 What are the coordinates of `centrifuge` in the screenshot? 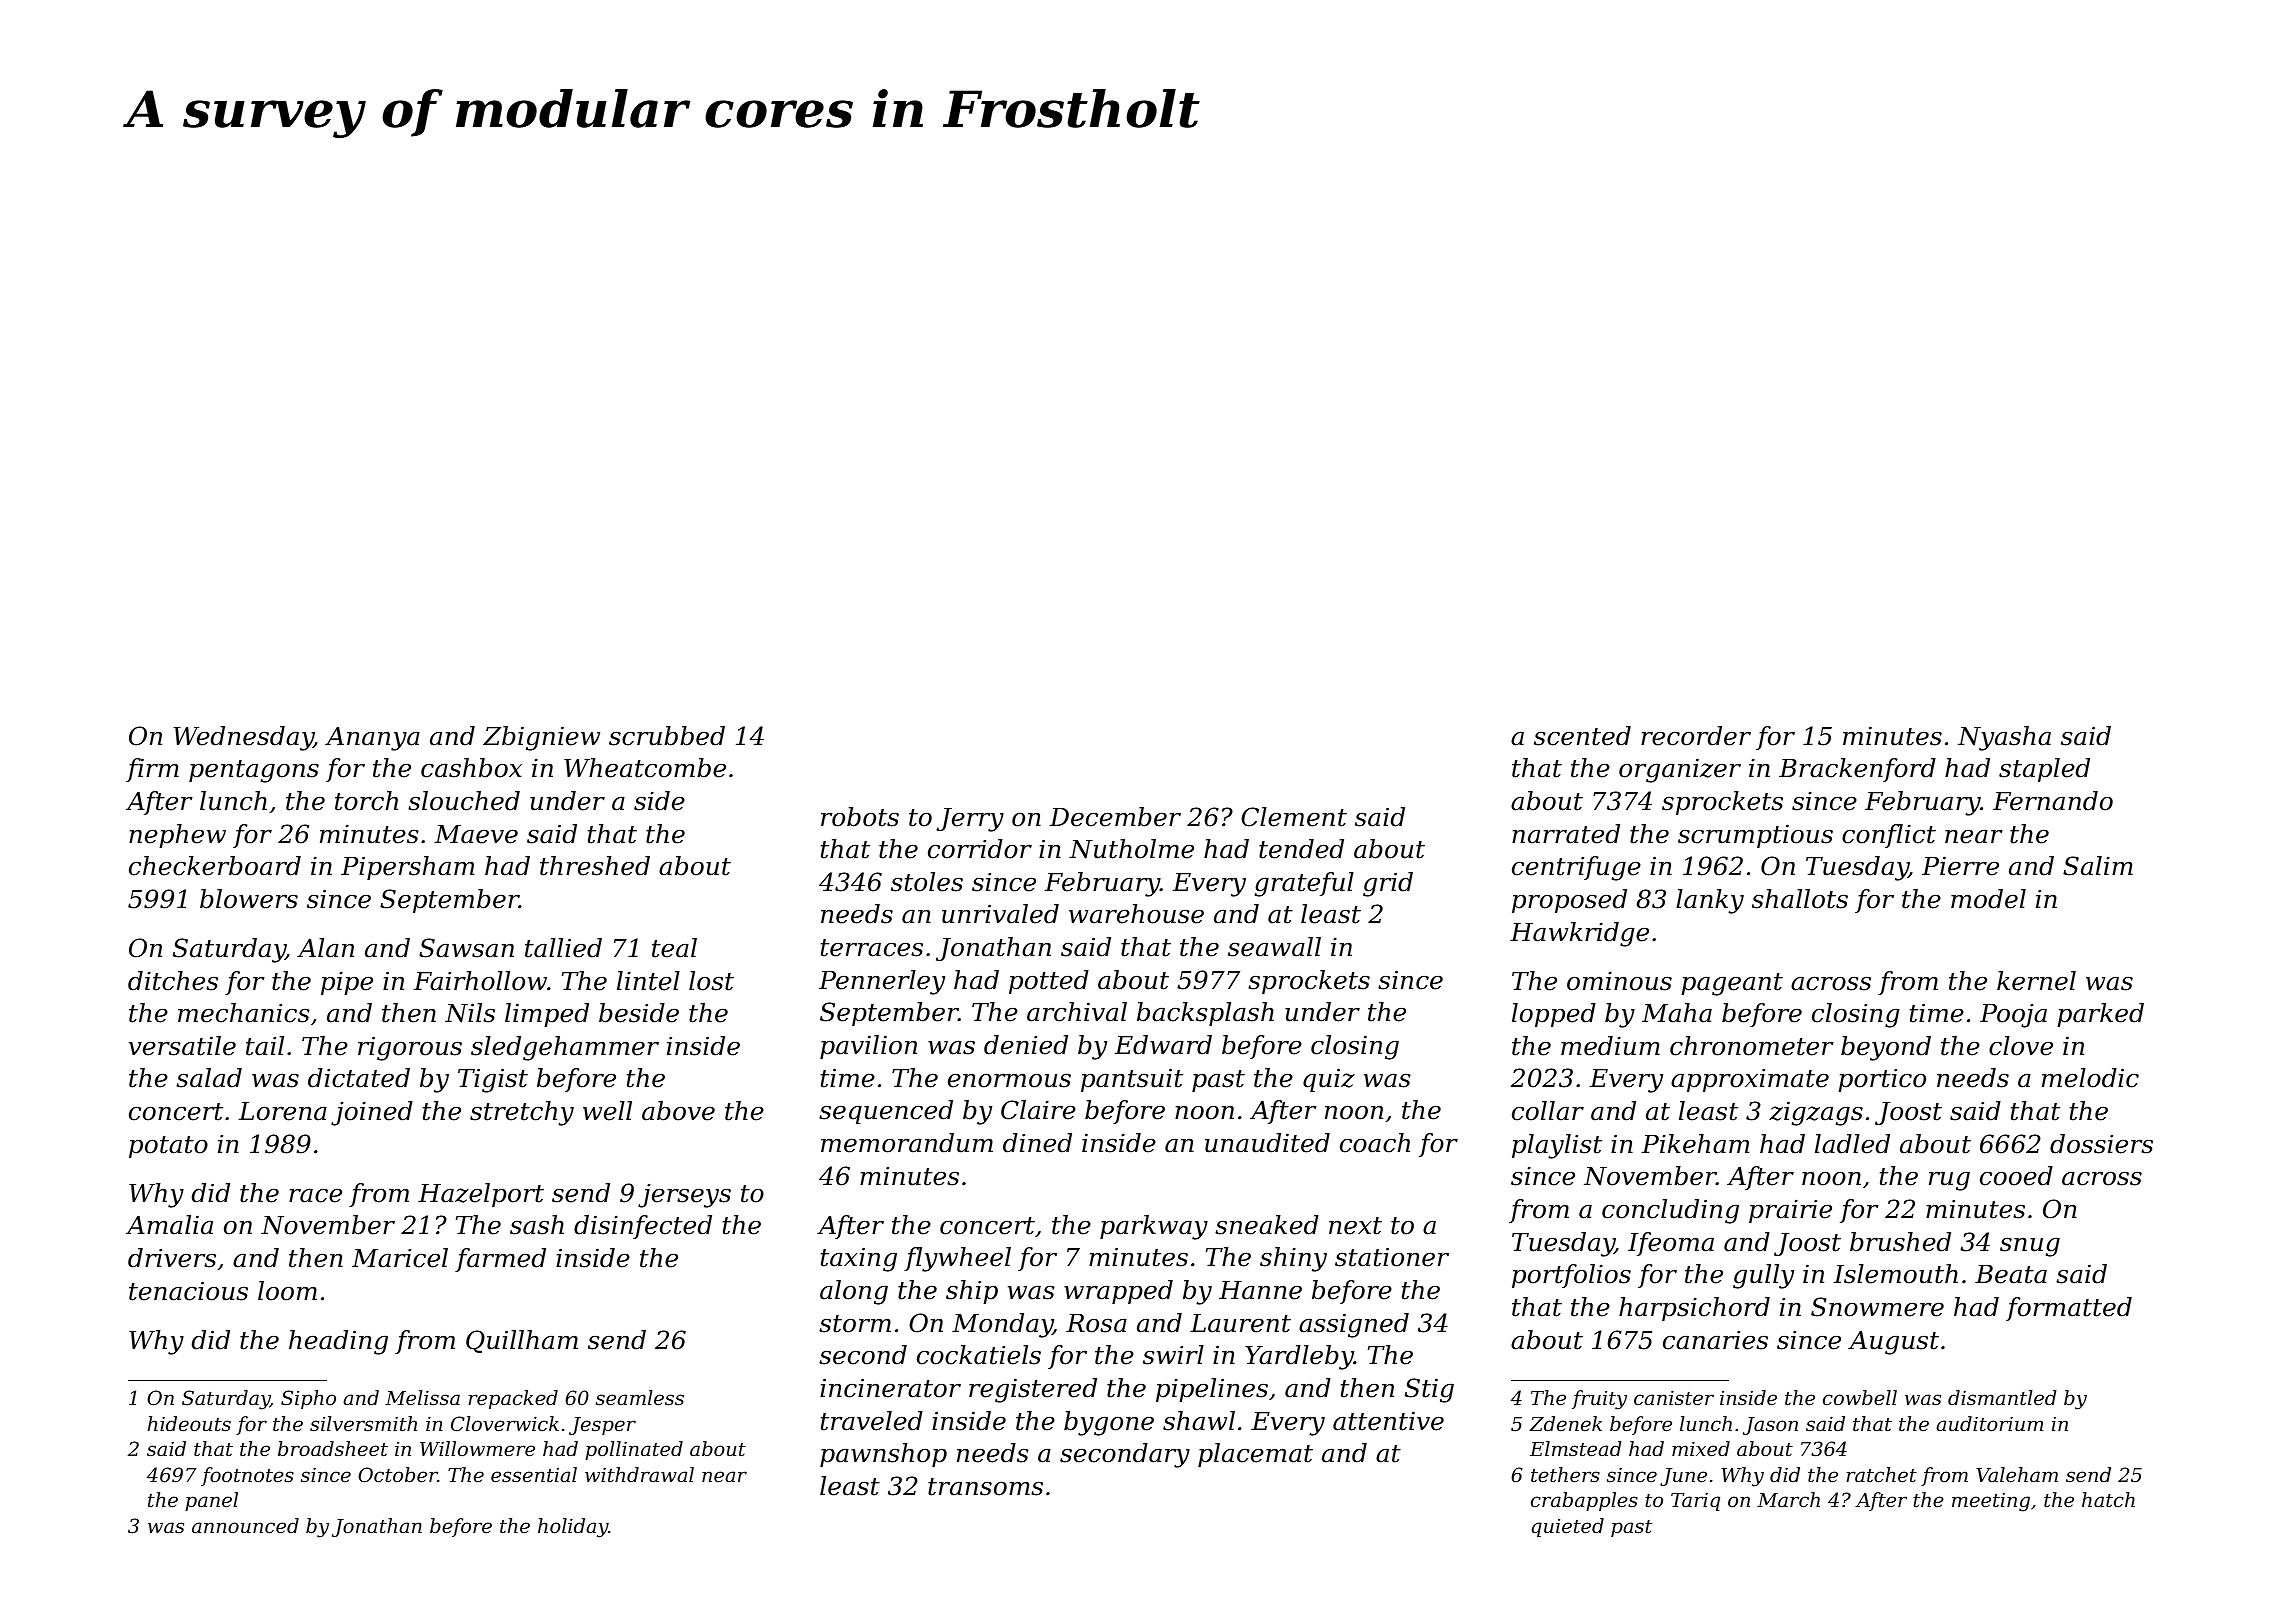 It's located at (1576, 868).
